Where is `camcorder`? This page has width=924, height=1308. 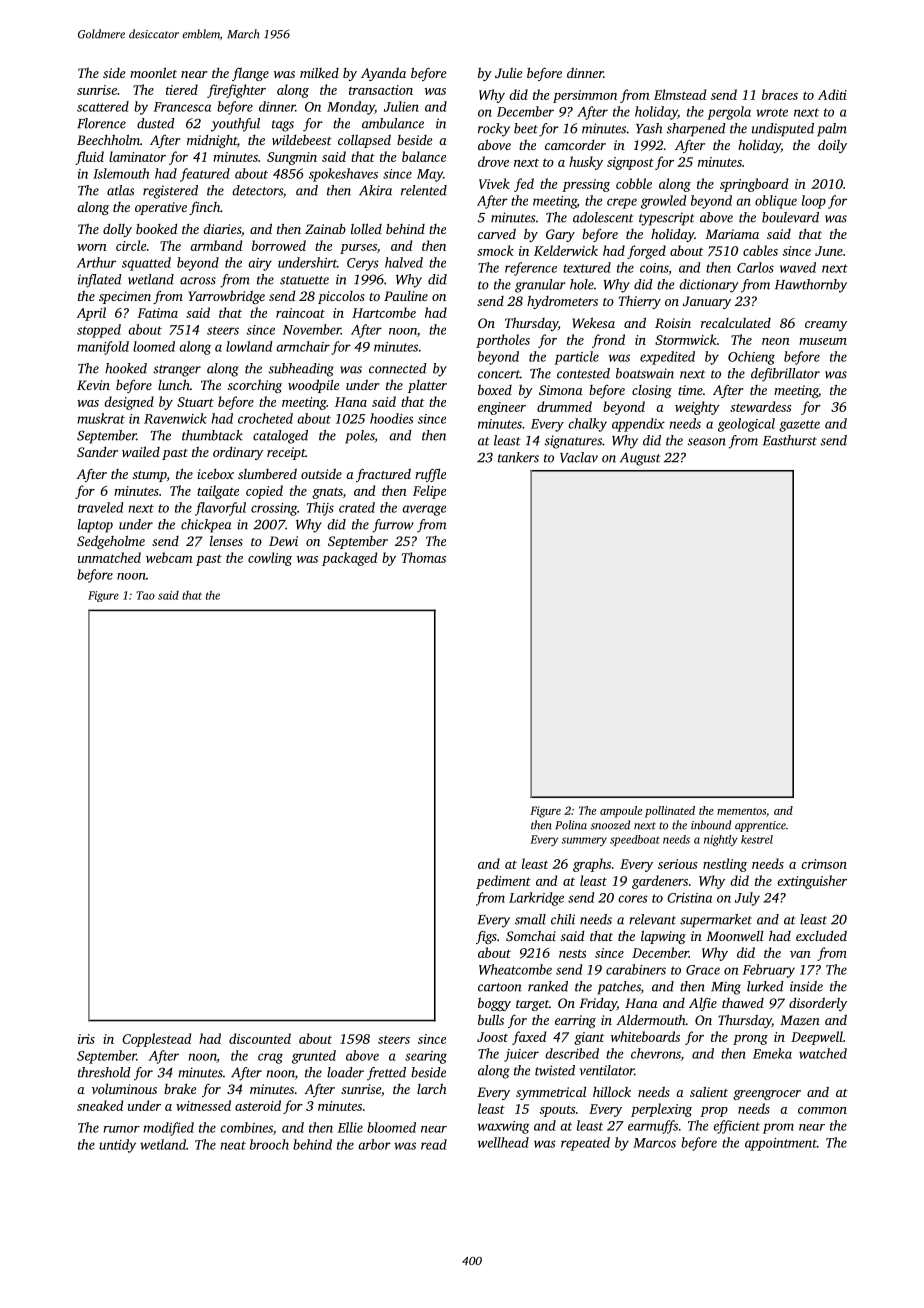 camcorder is located at coordinates (575, 145).
